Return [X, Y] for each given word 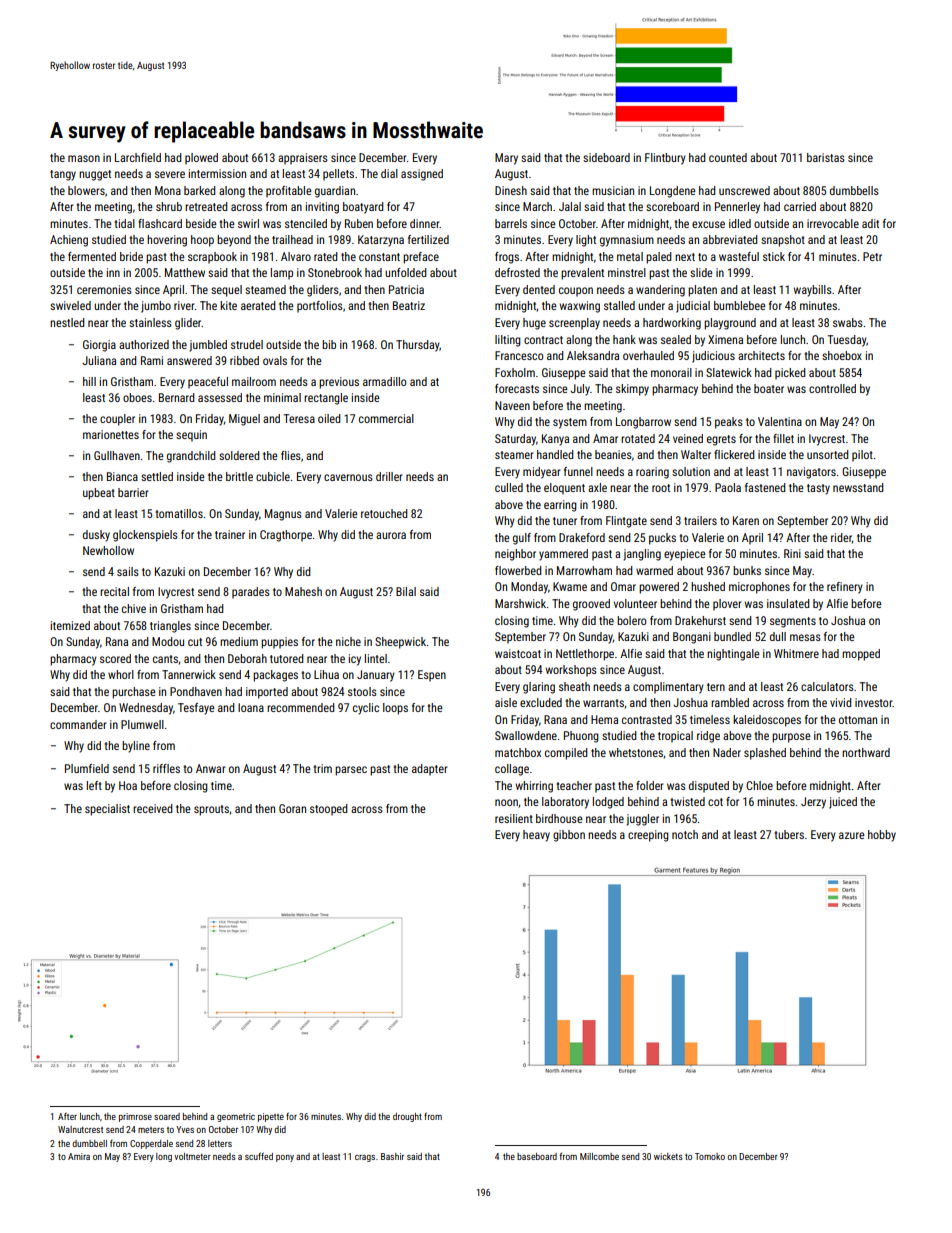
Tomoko [710, 1156]
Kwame [570, 586]
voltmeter [192, 1156]
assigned [422, 175]
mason [84, 158]
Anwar [210, 768]
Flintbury [665, 159]
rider [841, 537]
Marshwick [520, 603]
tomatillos [179, 513]
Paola [728, 487]
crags [365, 1158]
